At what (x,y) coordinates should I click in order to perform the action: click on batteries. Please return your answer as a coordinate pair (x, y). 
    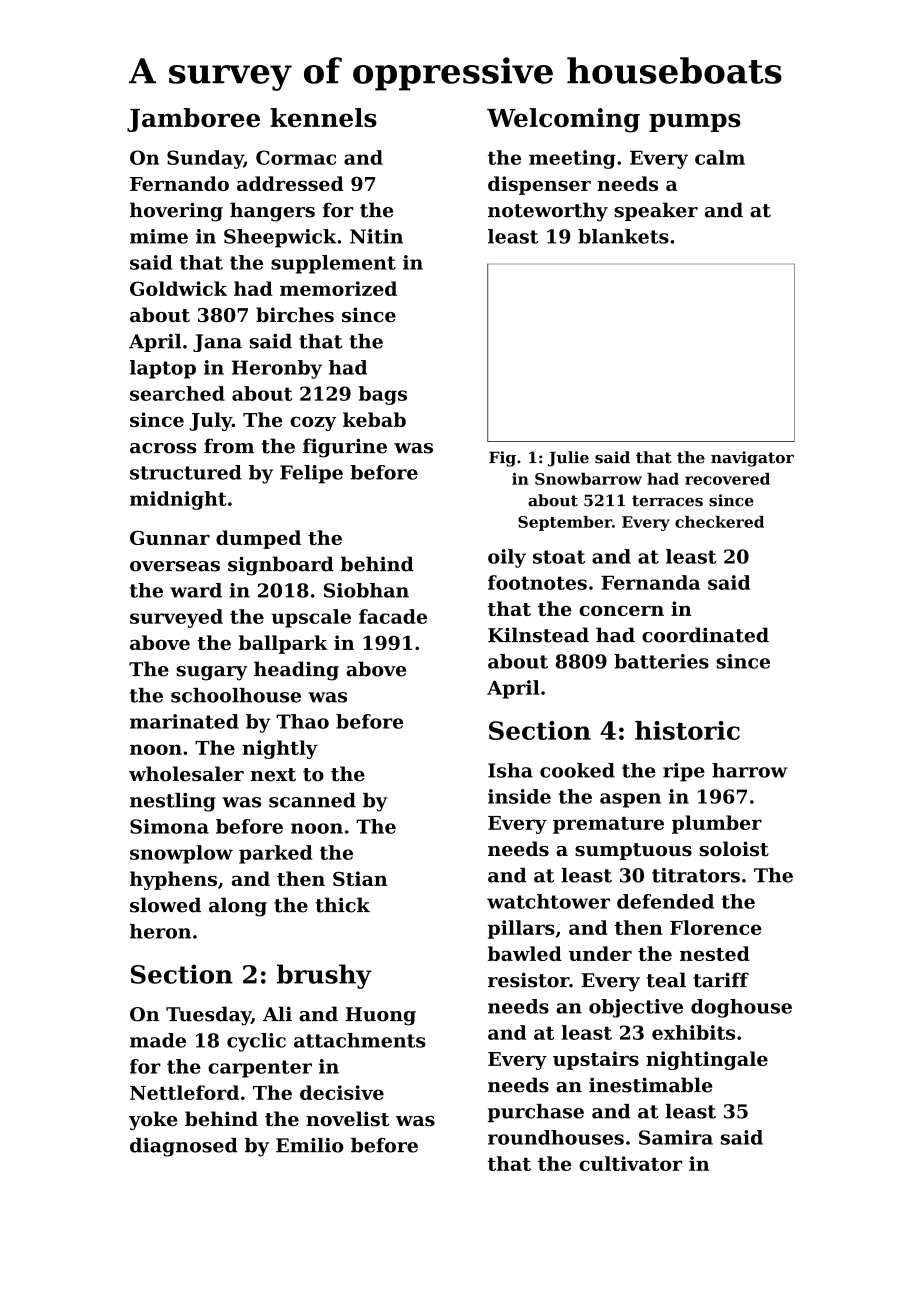
    Looking at the image, I should click on (661, 661).
